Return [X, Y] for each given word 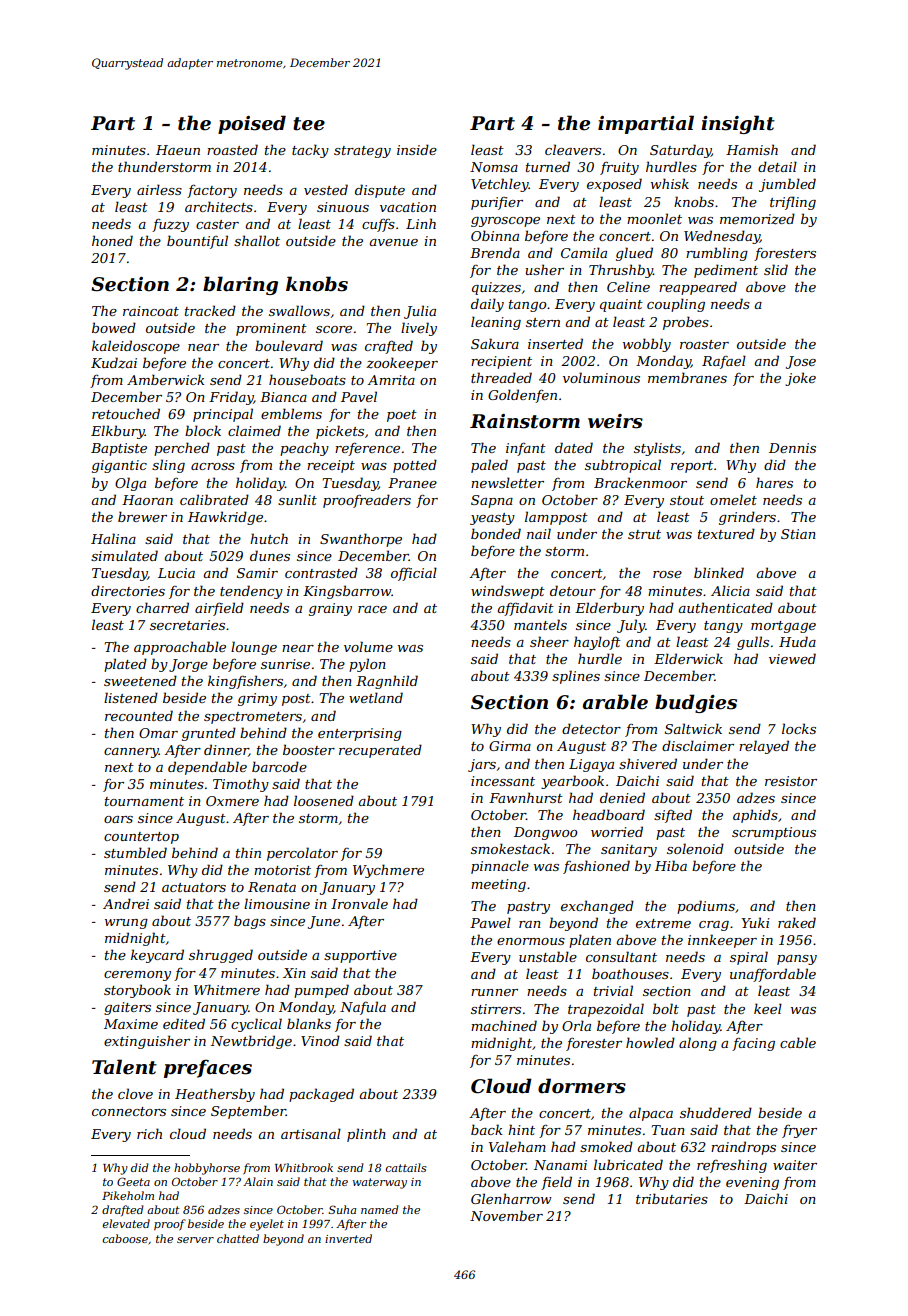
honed [112, 240]
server [195, 1240]
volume [368, 646]
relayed [764, 747]
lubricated [628, 1164]
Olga [130, 484]
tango [528, 306]
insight [738, 124]
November [506, 1215]
